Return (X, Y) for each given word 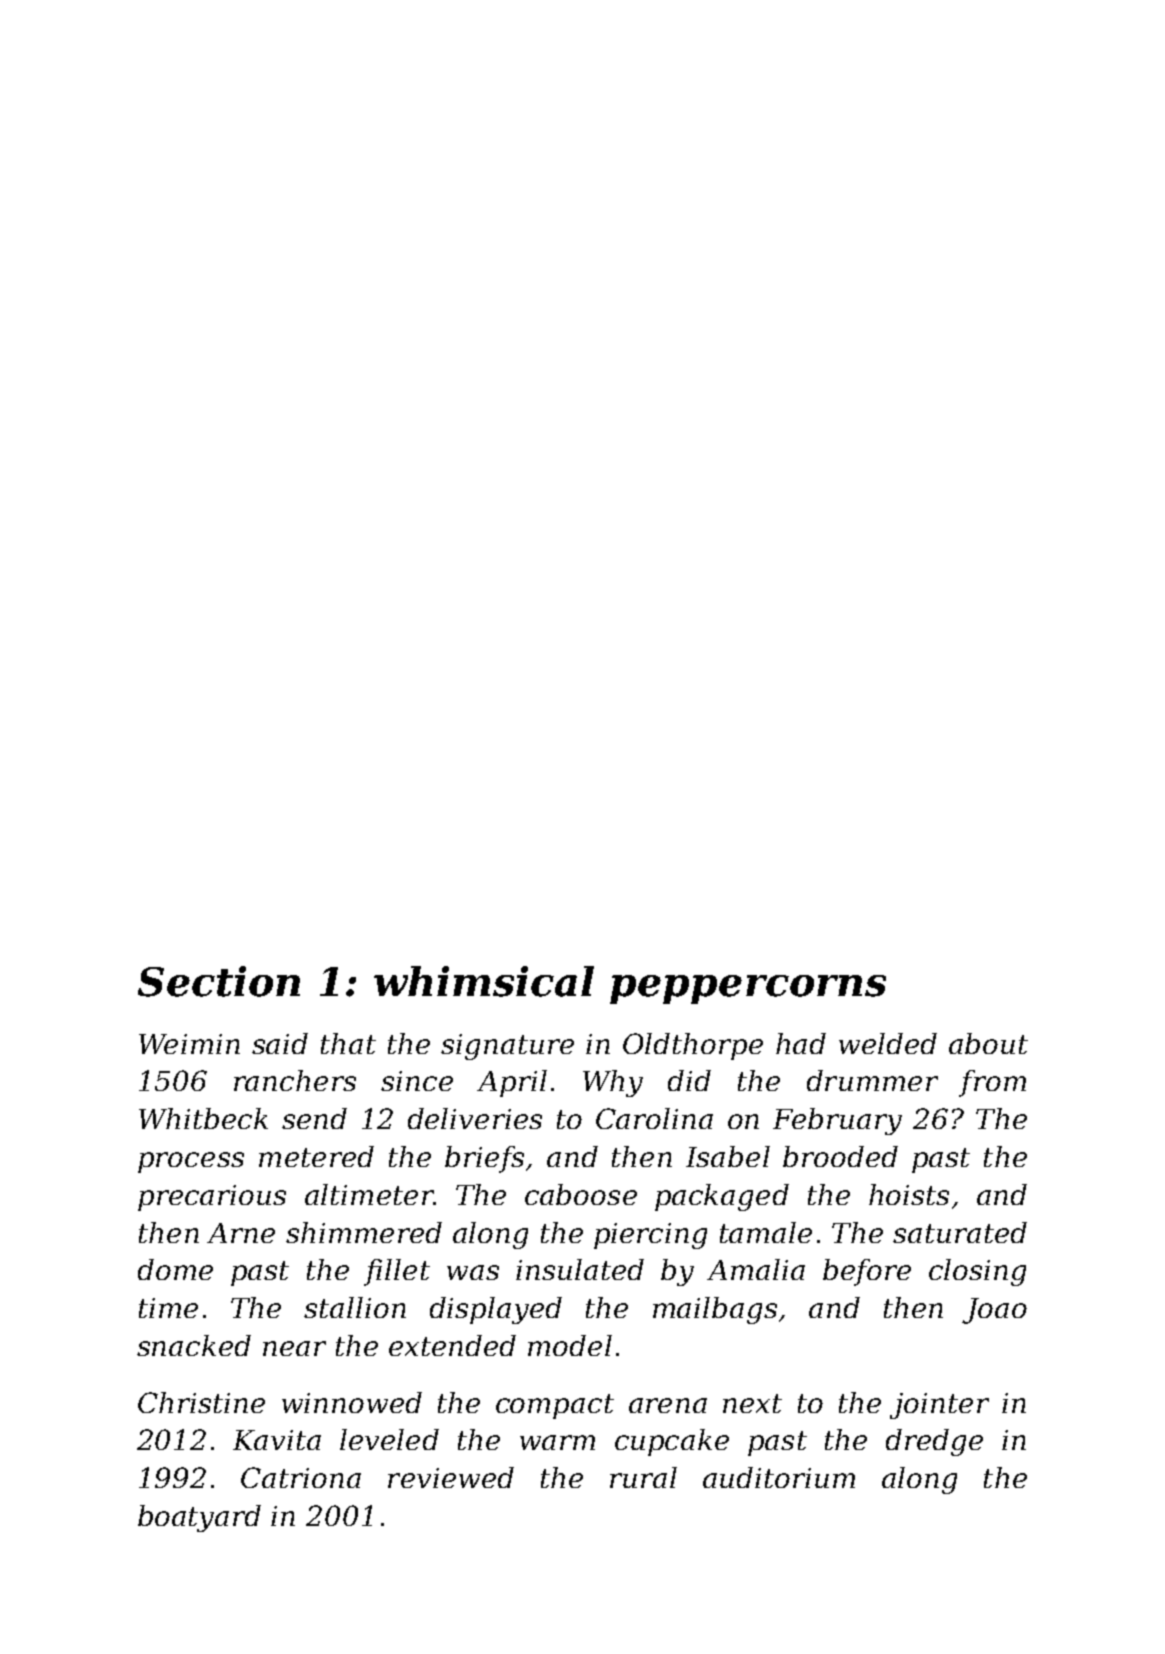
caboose (581, 1194)
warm (557, 1442)
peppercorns (748, 989)
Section (219, 981)
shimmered (364, 1232)
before (867, 1272)
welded (888, 1043)
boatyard (199, 1518)
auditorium (779, 1477)
